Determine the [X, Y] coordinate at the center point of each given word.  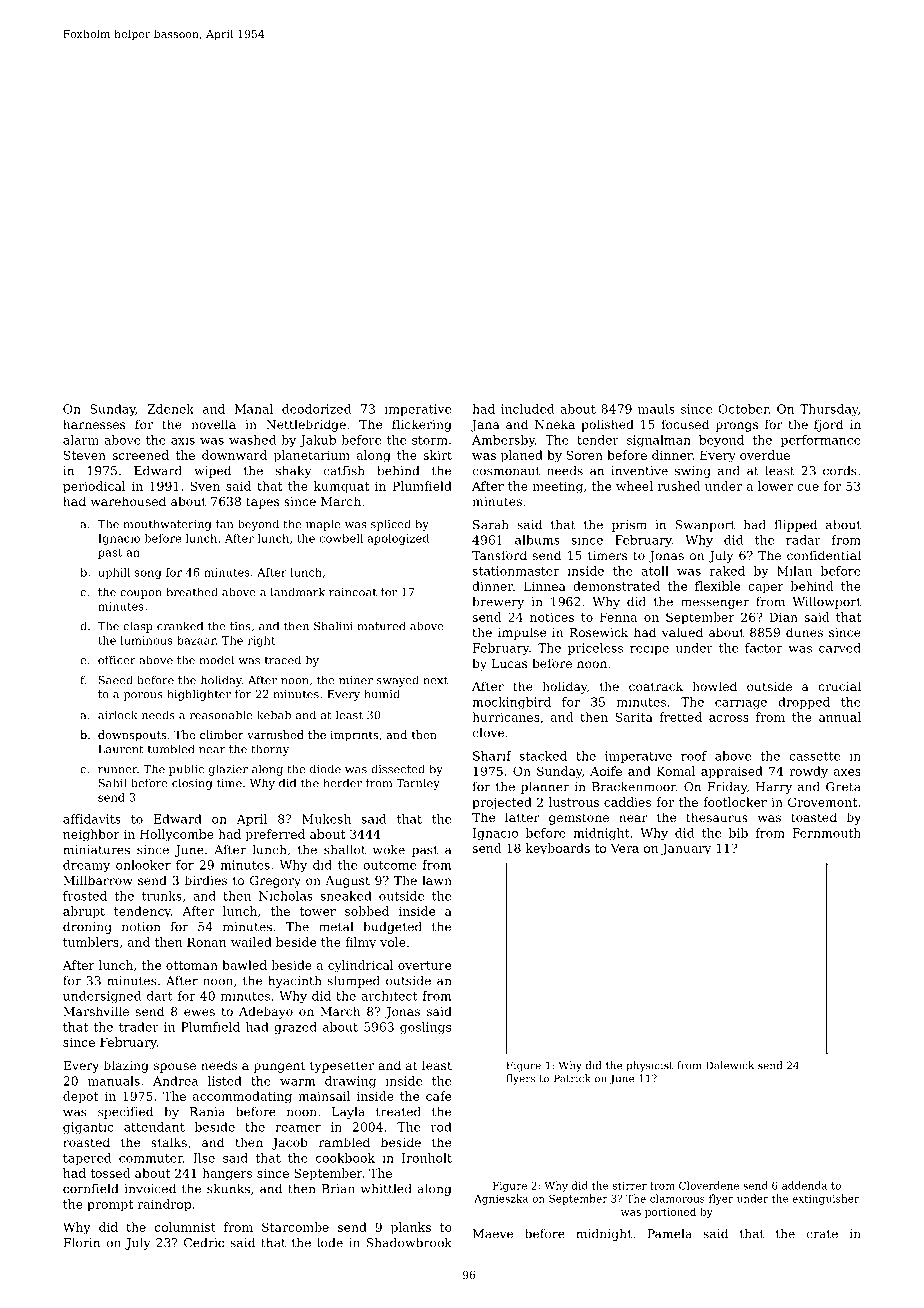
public [186, 770]
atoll [655, 571]
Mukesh [326, 819]
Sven [205, 486]
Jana [485, 426]
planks [411, 1228]
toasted [814, 817]
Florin [81, 1243]
